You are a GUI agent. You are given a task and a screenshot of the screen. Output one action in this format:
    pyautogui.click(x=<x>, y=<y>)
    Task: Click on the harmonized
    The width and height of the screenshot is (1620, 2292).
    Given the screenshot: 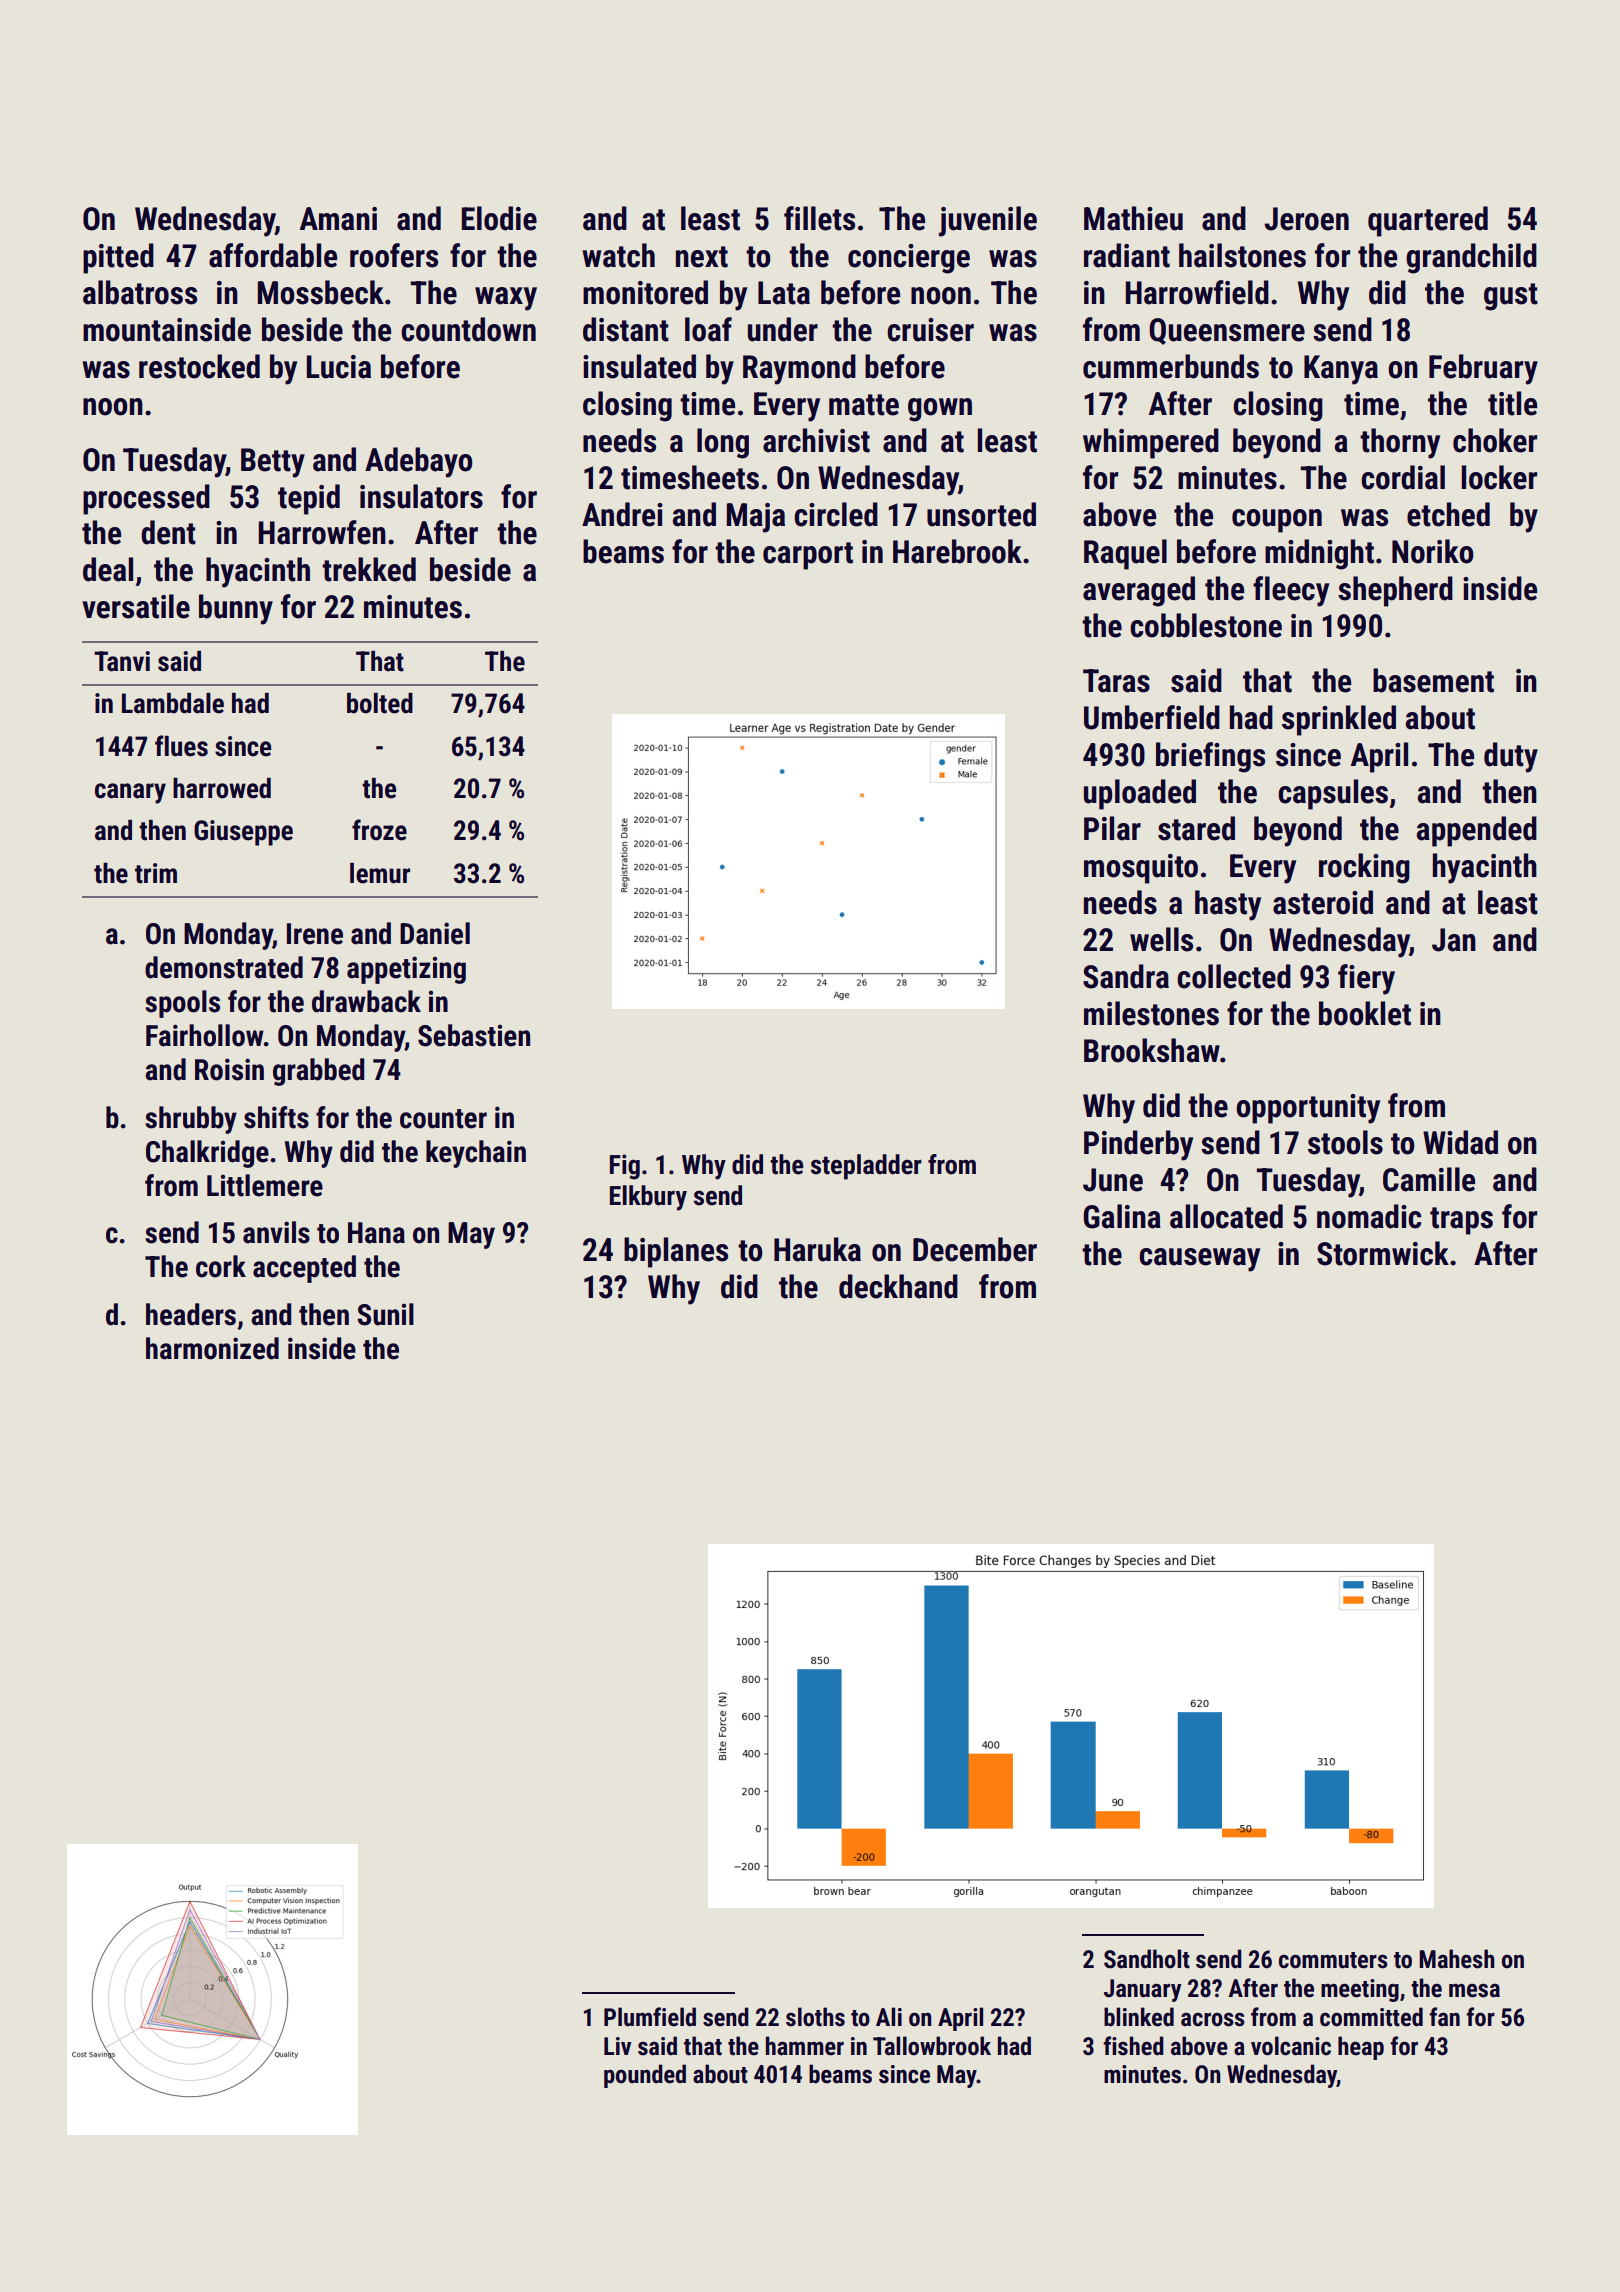 What is the action you would take?
    pyautogui.click(x=212, y=1348)
